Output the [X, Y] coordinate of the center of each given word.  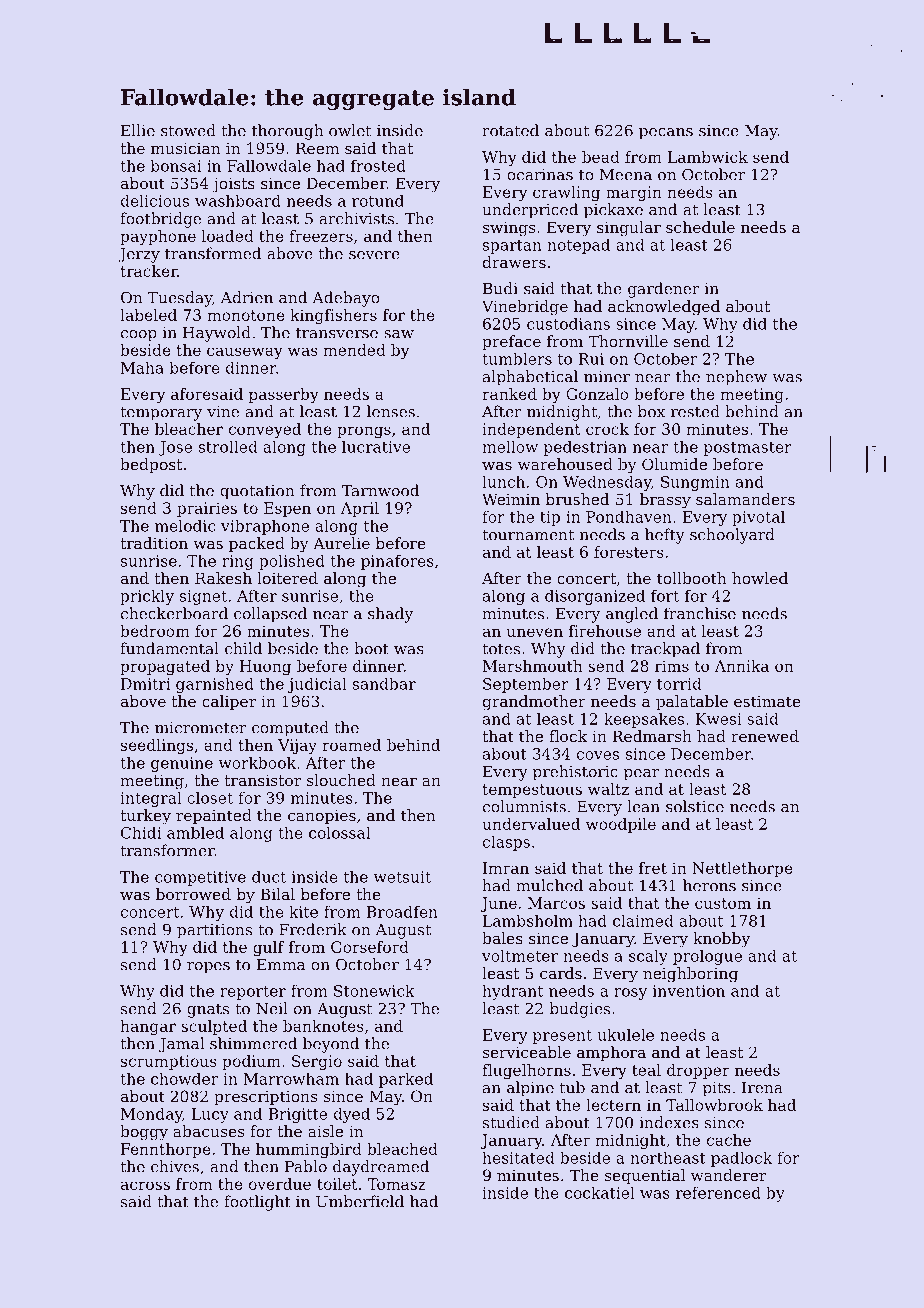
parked [406, 1080]
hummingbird [309, 1150]
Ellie [138, 130]
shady [390, 615]
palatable [692, 702]
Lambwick [708, 157]
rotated [510, 130]
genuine [182, 764]
